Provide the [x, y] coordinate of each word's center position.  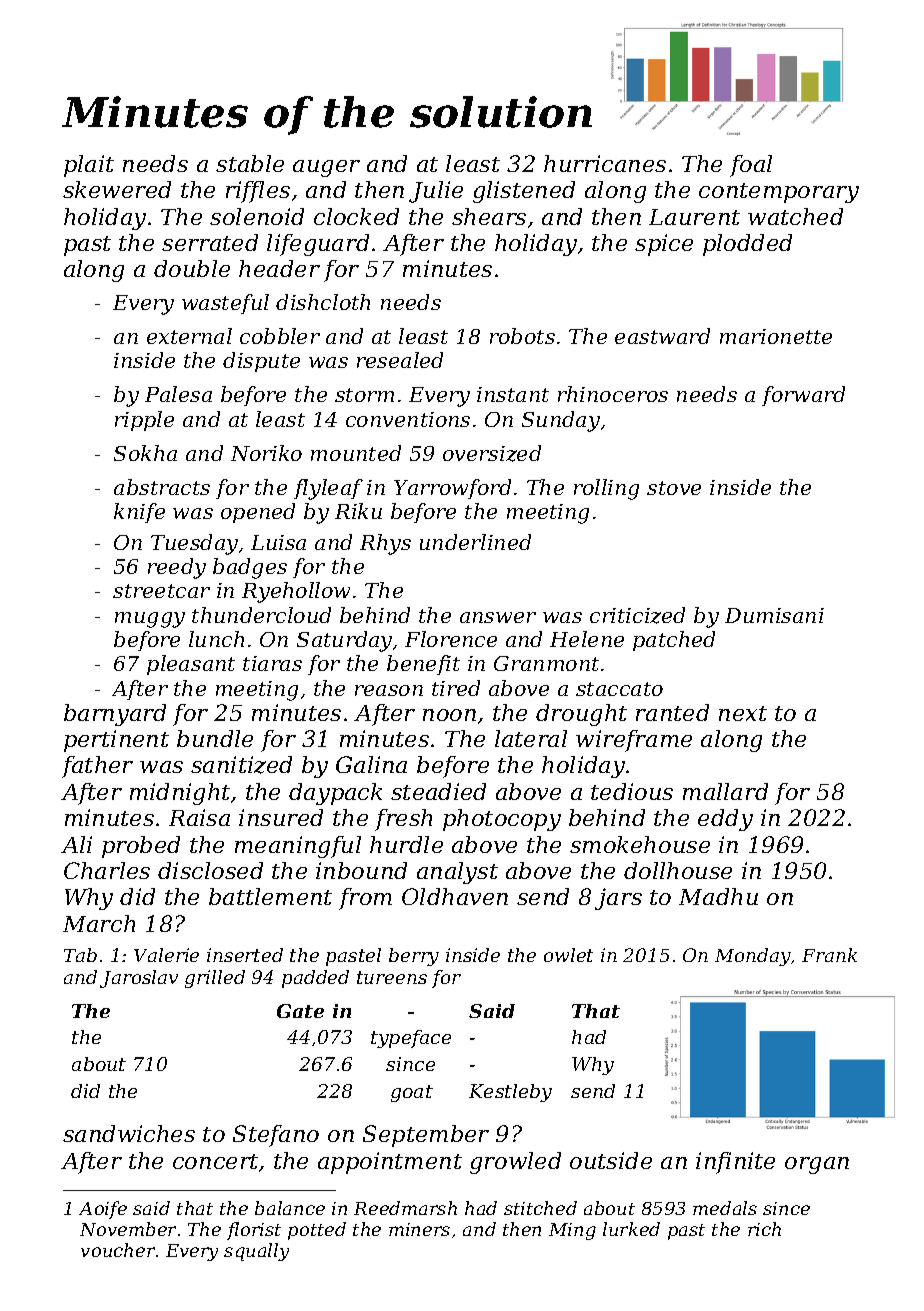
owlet [568, 955]
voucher [118, 1250]
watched [795, 216]
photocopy [502, 820]
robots [522, 336]
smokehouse [640, 844]
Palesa [178, 394]
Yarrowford [452, 489]
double [192, 268]
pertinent [116, 741]
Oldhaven [455, 896]
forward [803, 396]
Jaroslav [139, 979]
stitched [540, 1208]
